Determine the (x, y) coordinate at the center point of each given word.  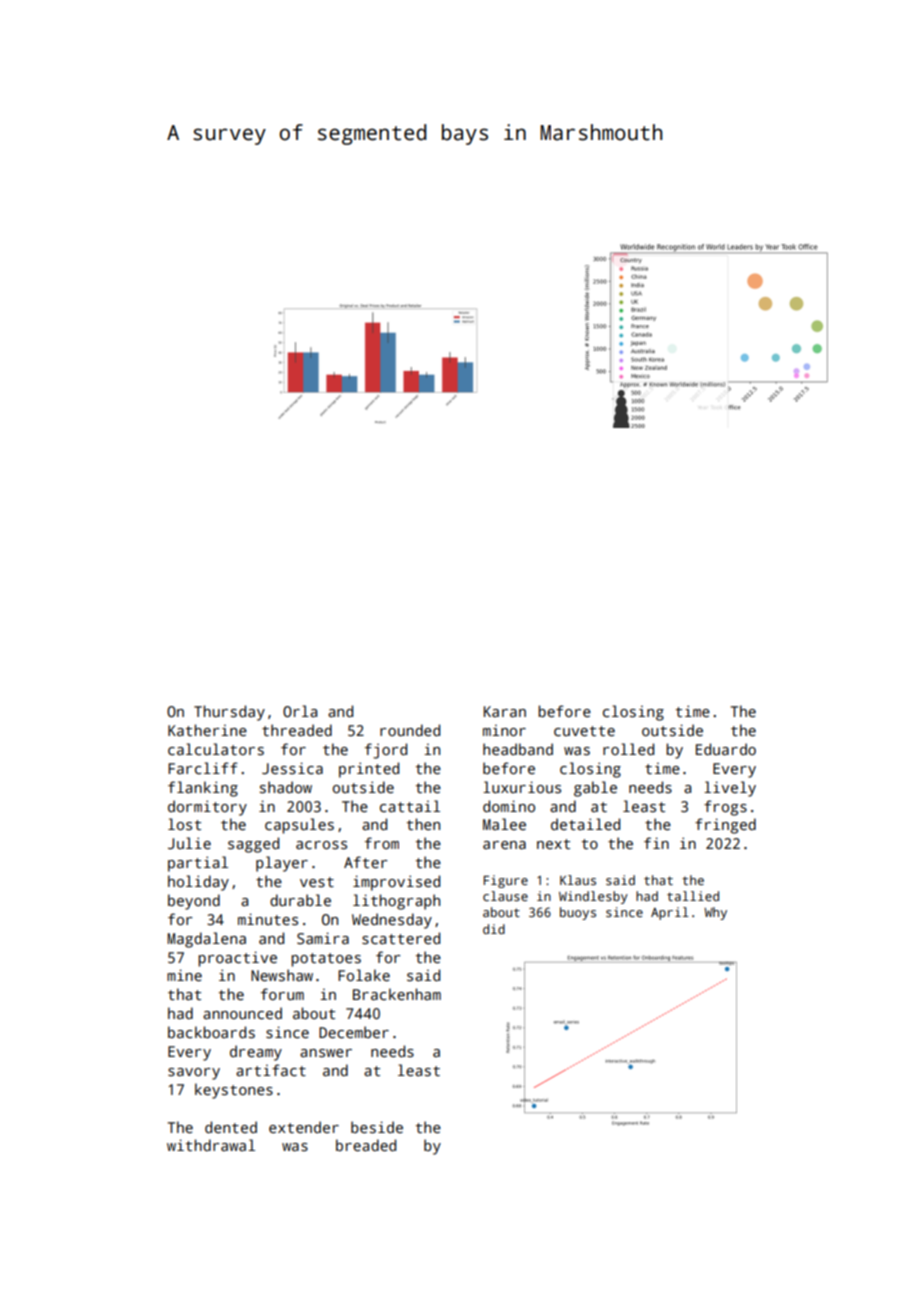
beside (377, 1127)
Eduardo (726, 749)
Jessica (292, 768)
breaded (366, 1145)
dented (231, 1127)
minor (504, 730)
